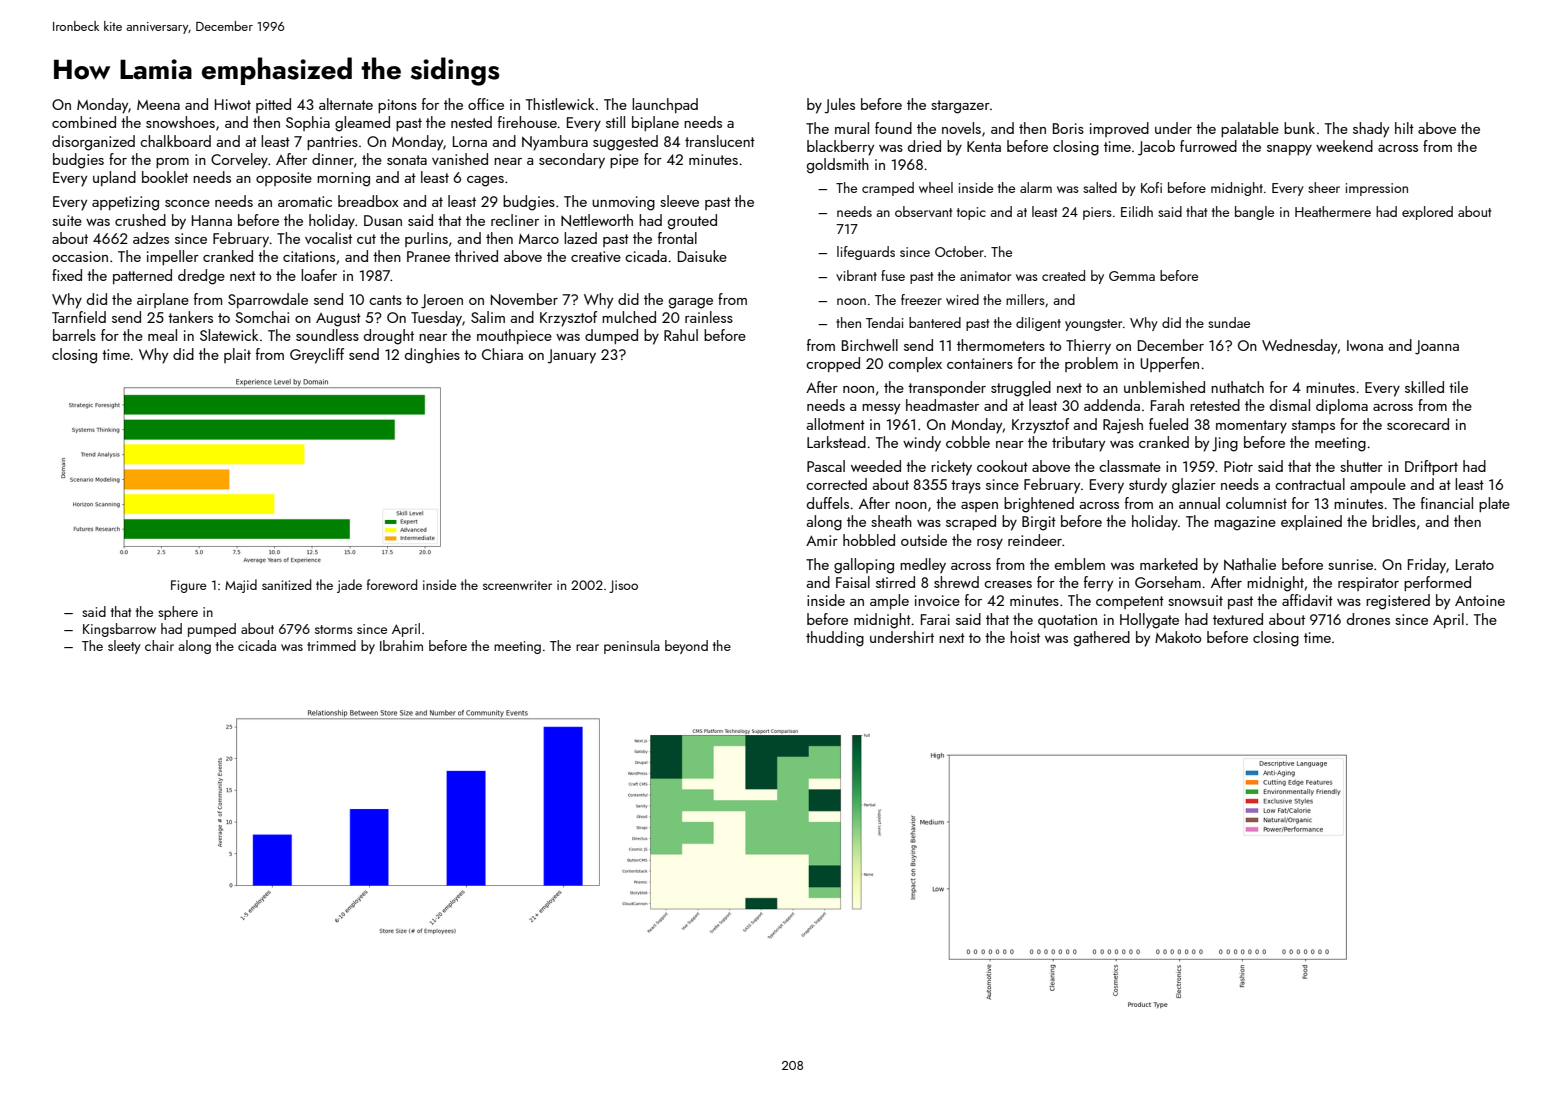 The image size is (1563, 1105). What do you see at coordinates (960, 107) in the document?
I see `stargazer` at bounding box center [960, 107].
